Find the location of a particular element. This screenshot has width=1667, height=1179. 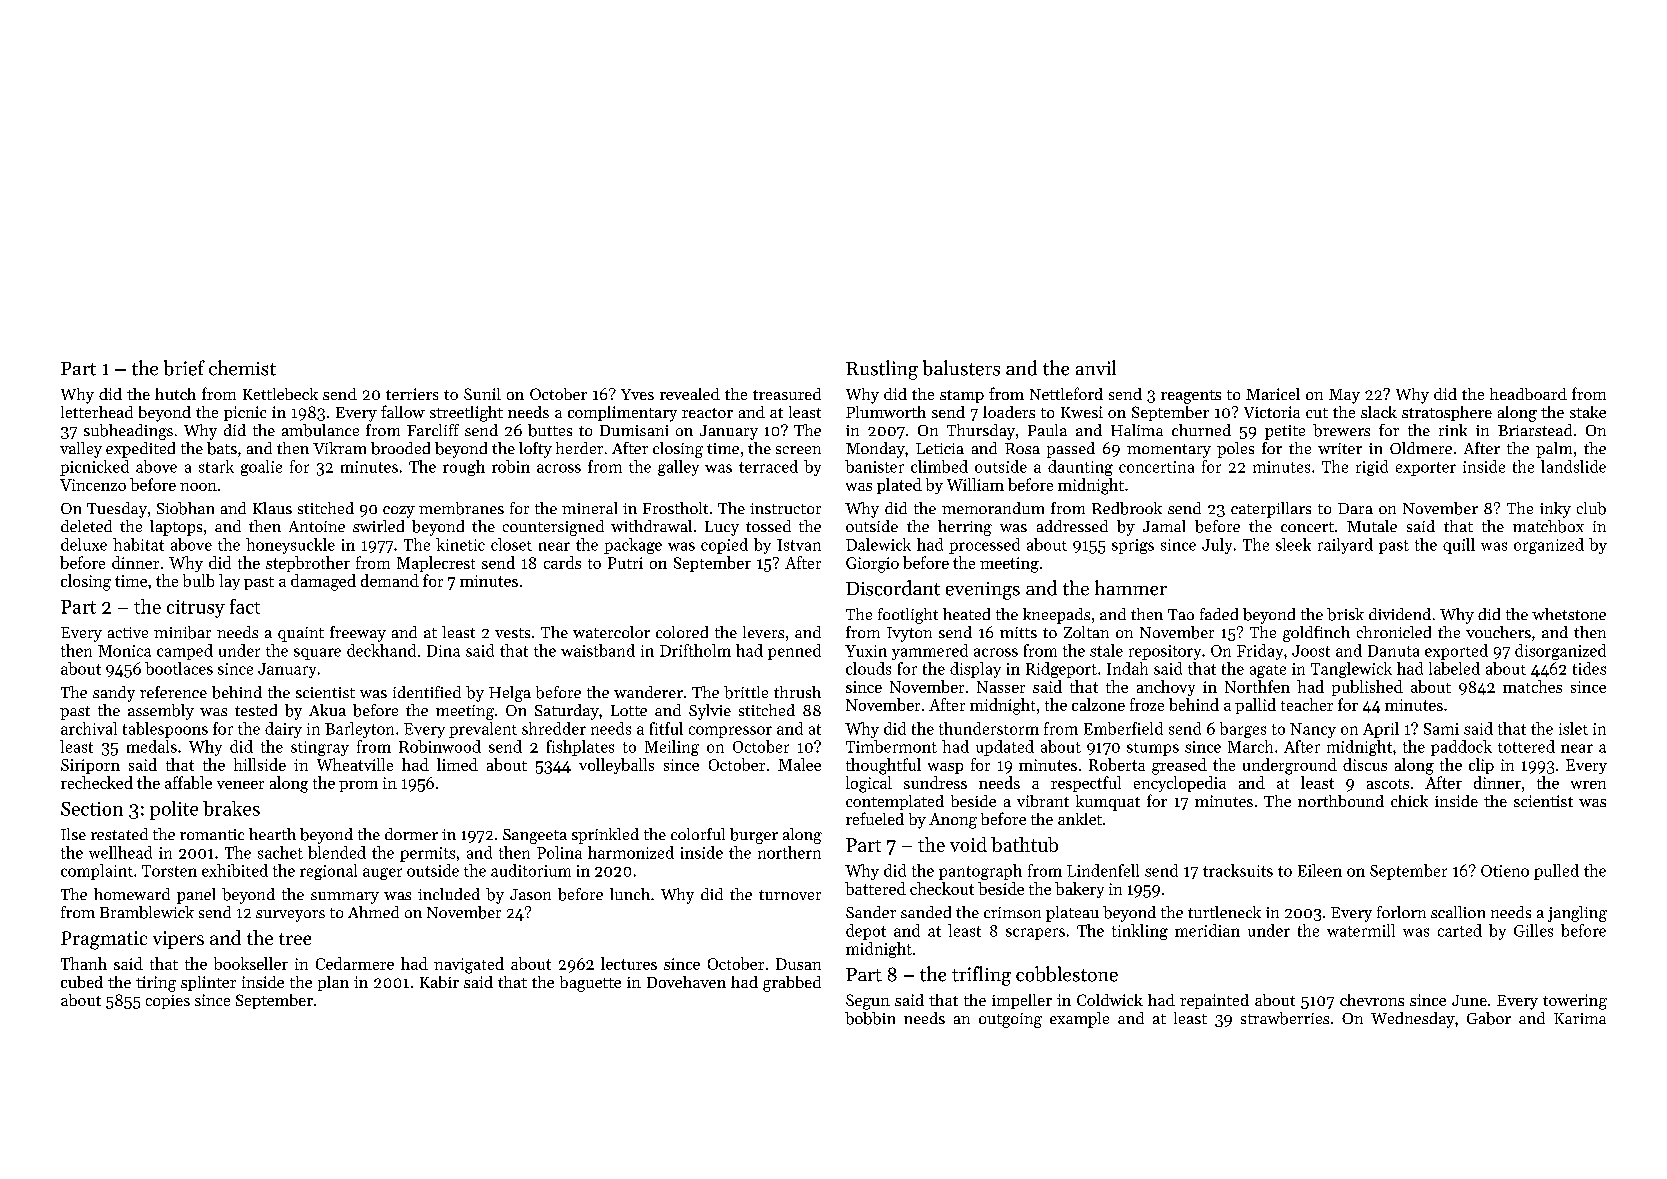

Nasser is located at coordinates (1001, 687).
